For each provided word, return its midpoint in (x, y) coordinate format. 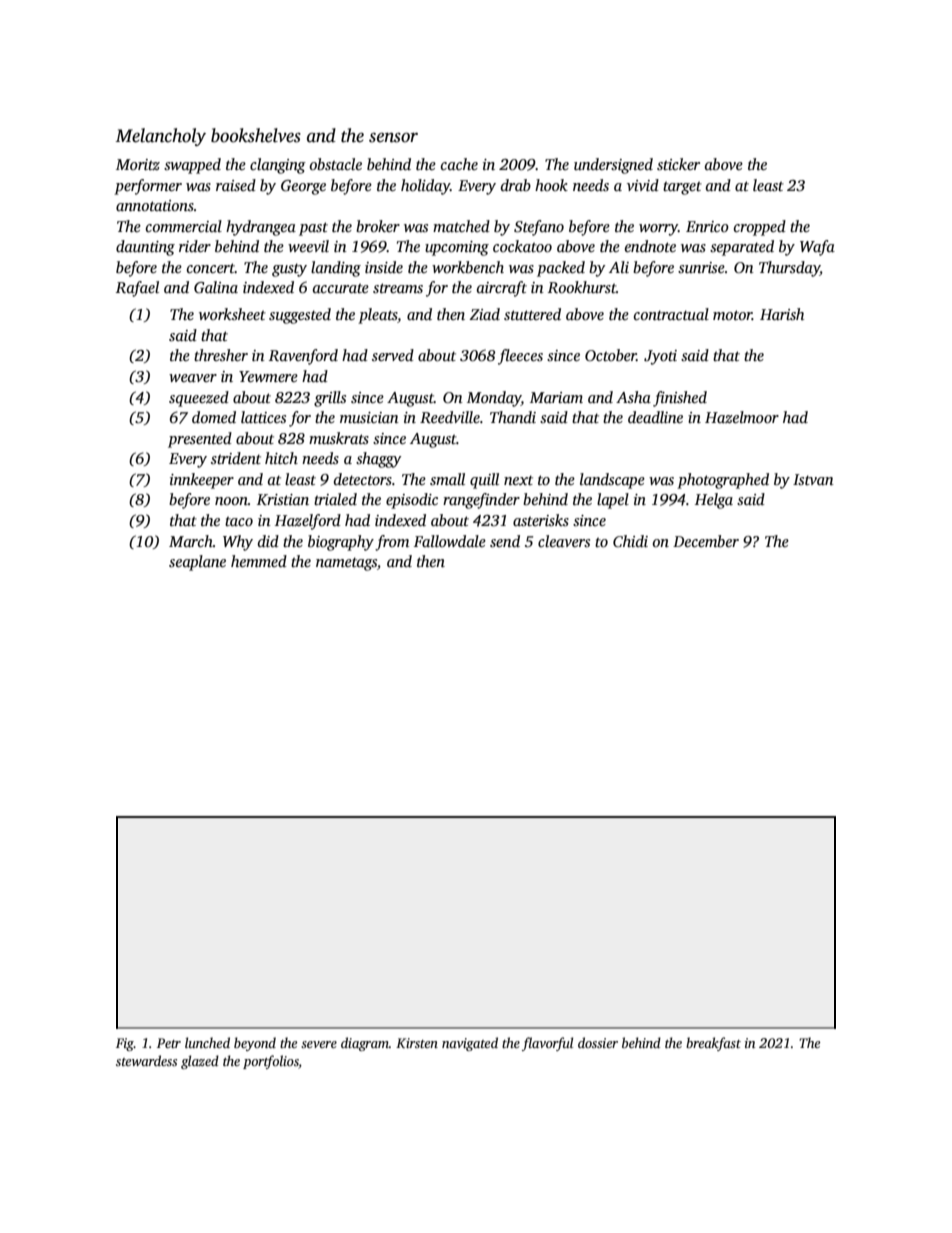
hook (551, 185)
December (706, 541)
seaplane (197, 563)
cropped (760, 228)
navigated (470, 1044)
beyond (255, 1044)
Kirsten (417, 1043)
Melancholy (160, 137)
